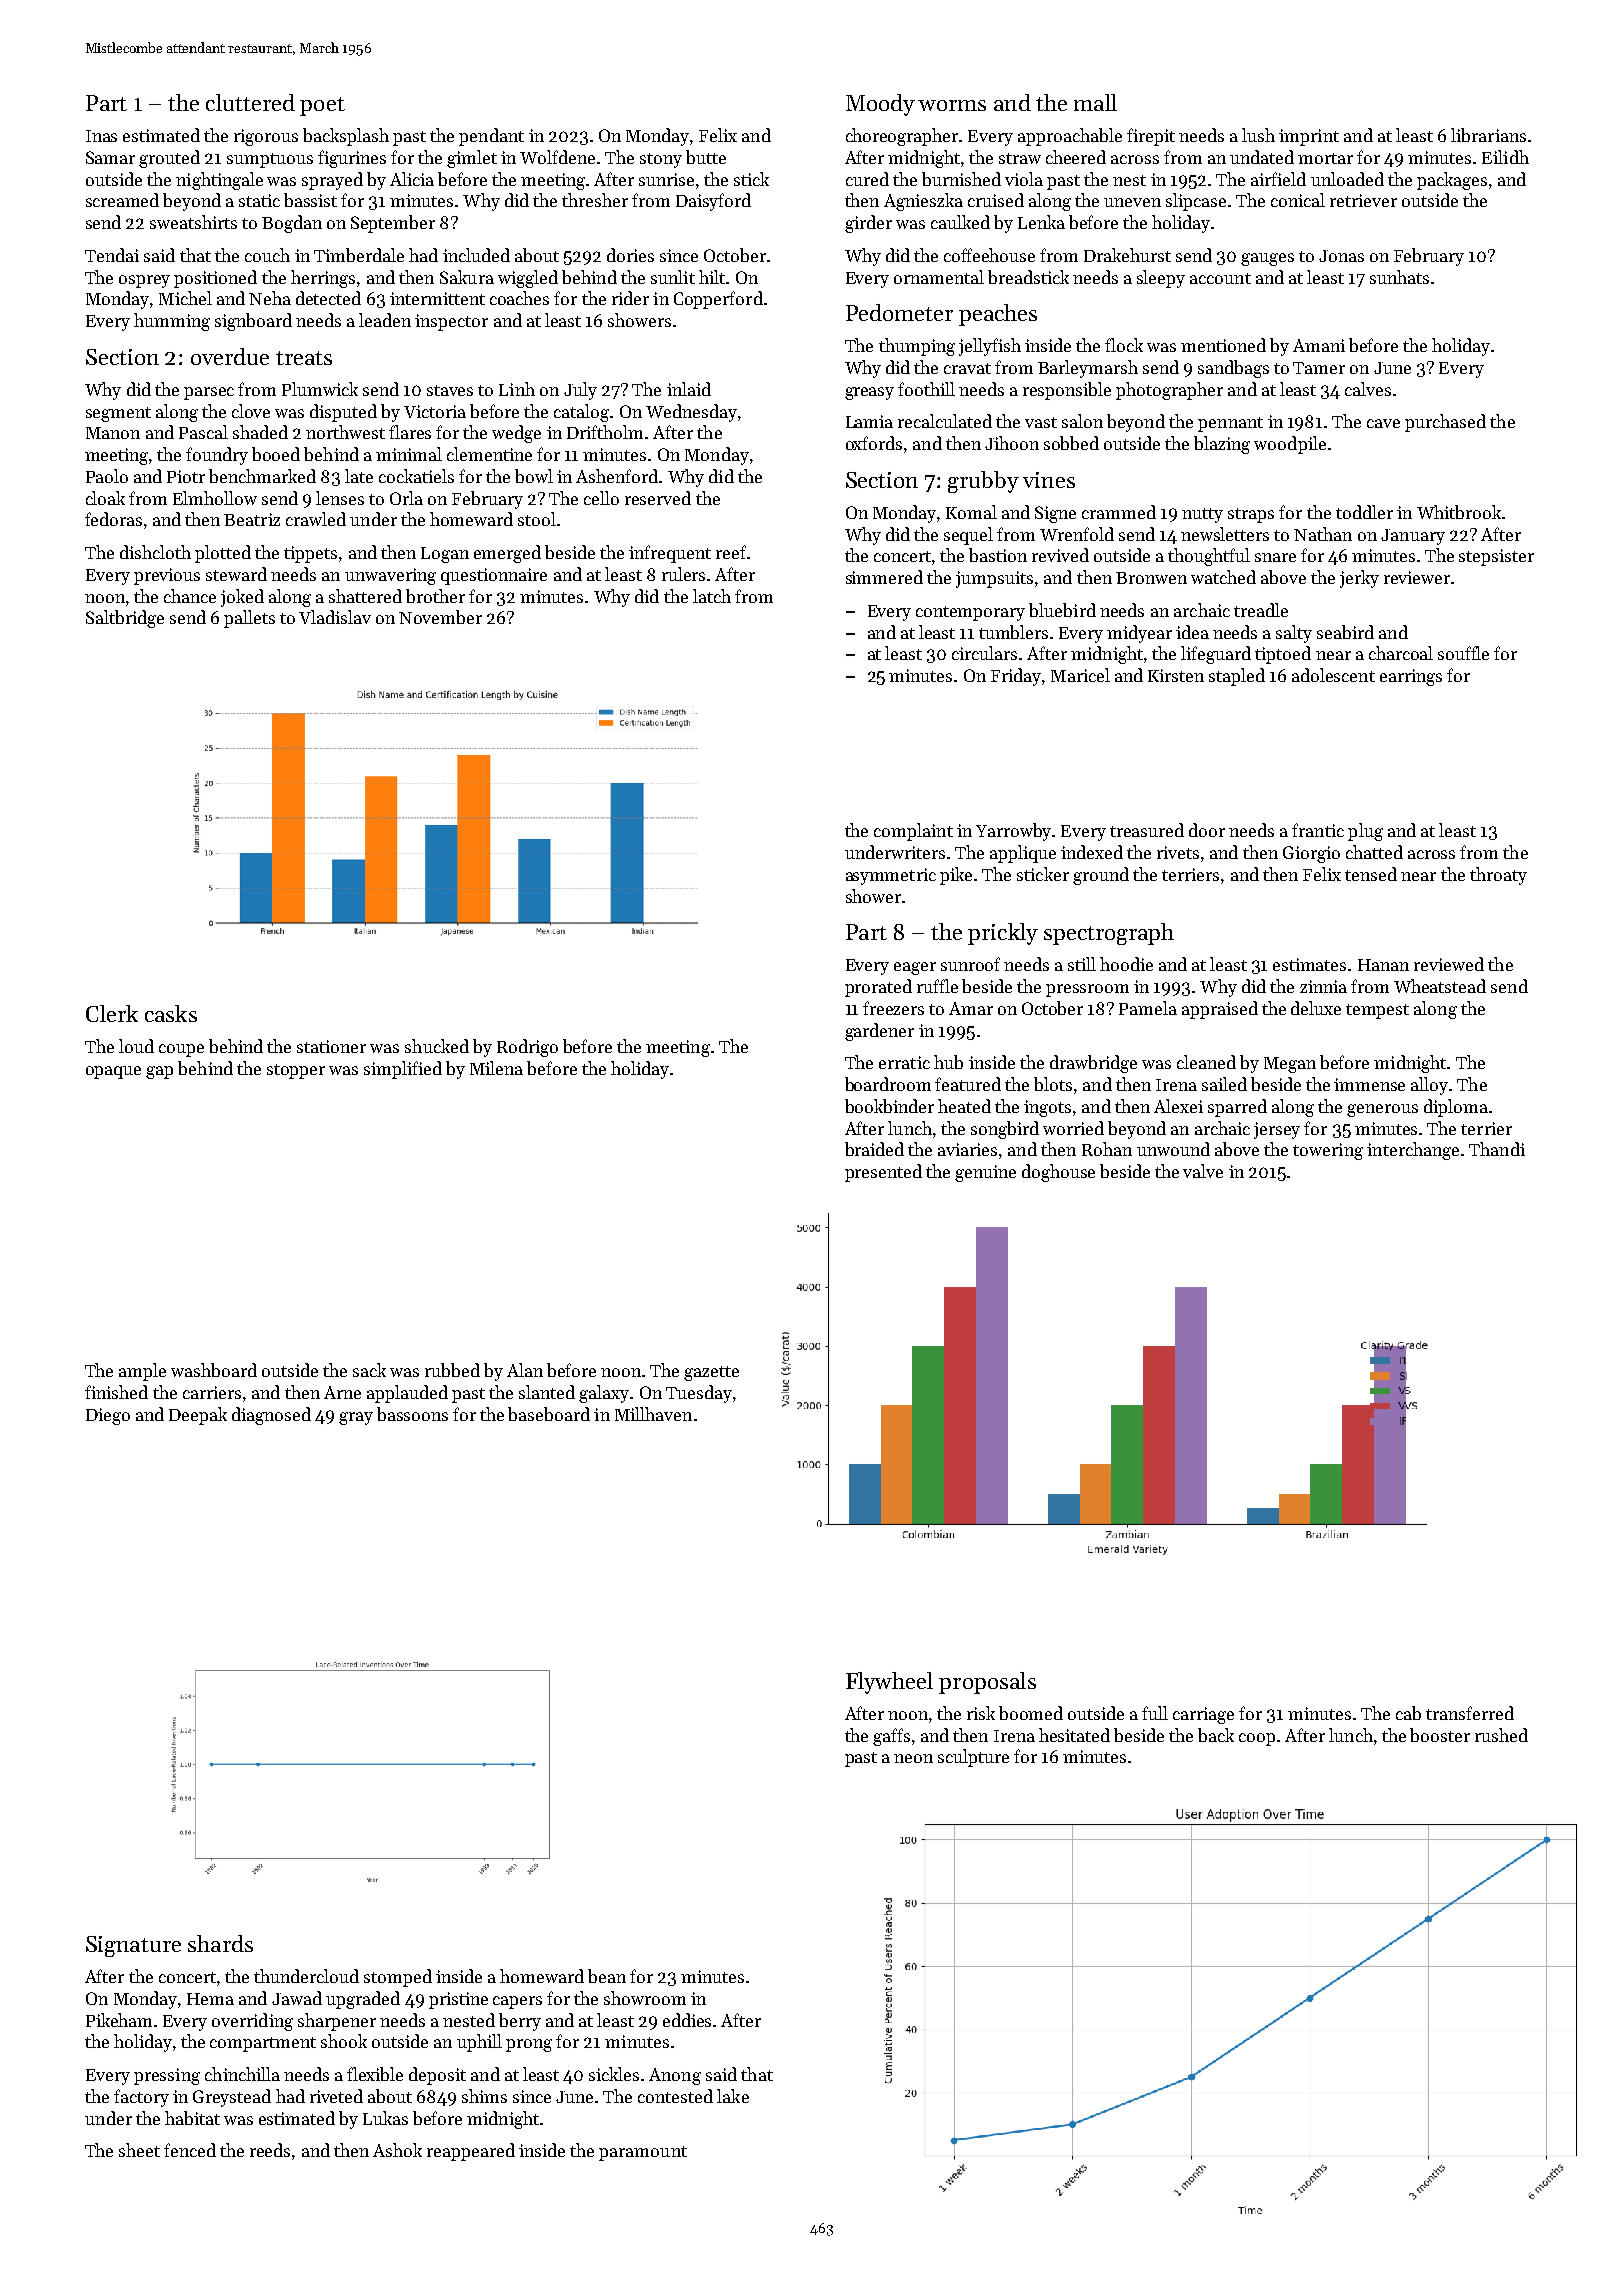  What do you see at coordinates (1408, 1713) in the screenshot?
I see `cab` at bounding box center [1408, 1713].
